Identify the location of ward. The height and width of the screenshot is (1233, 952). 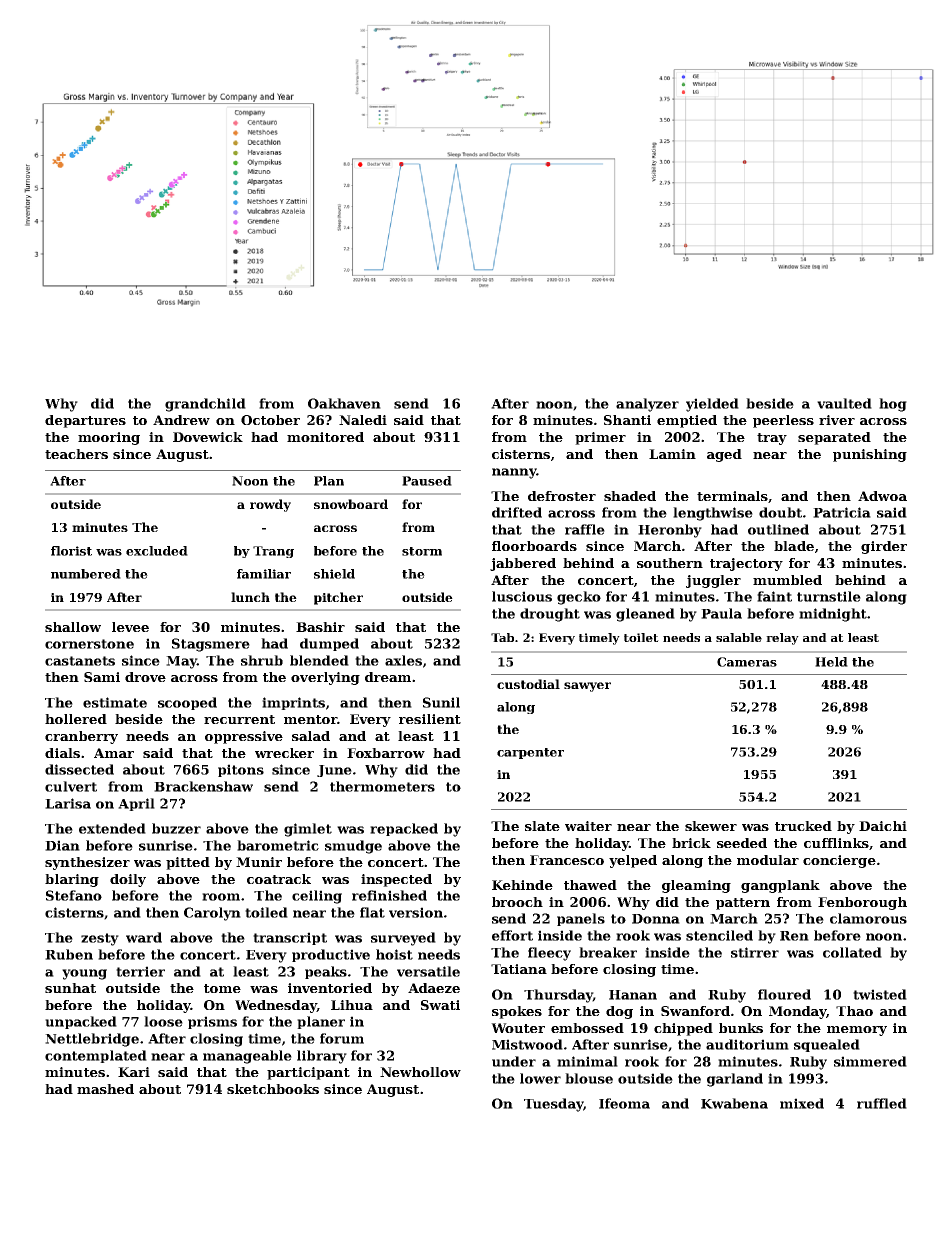
(144, 937).
